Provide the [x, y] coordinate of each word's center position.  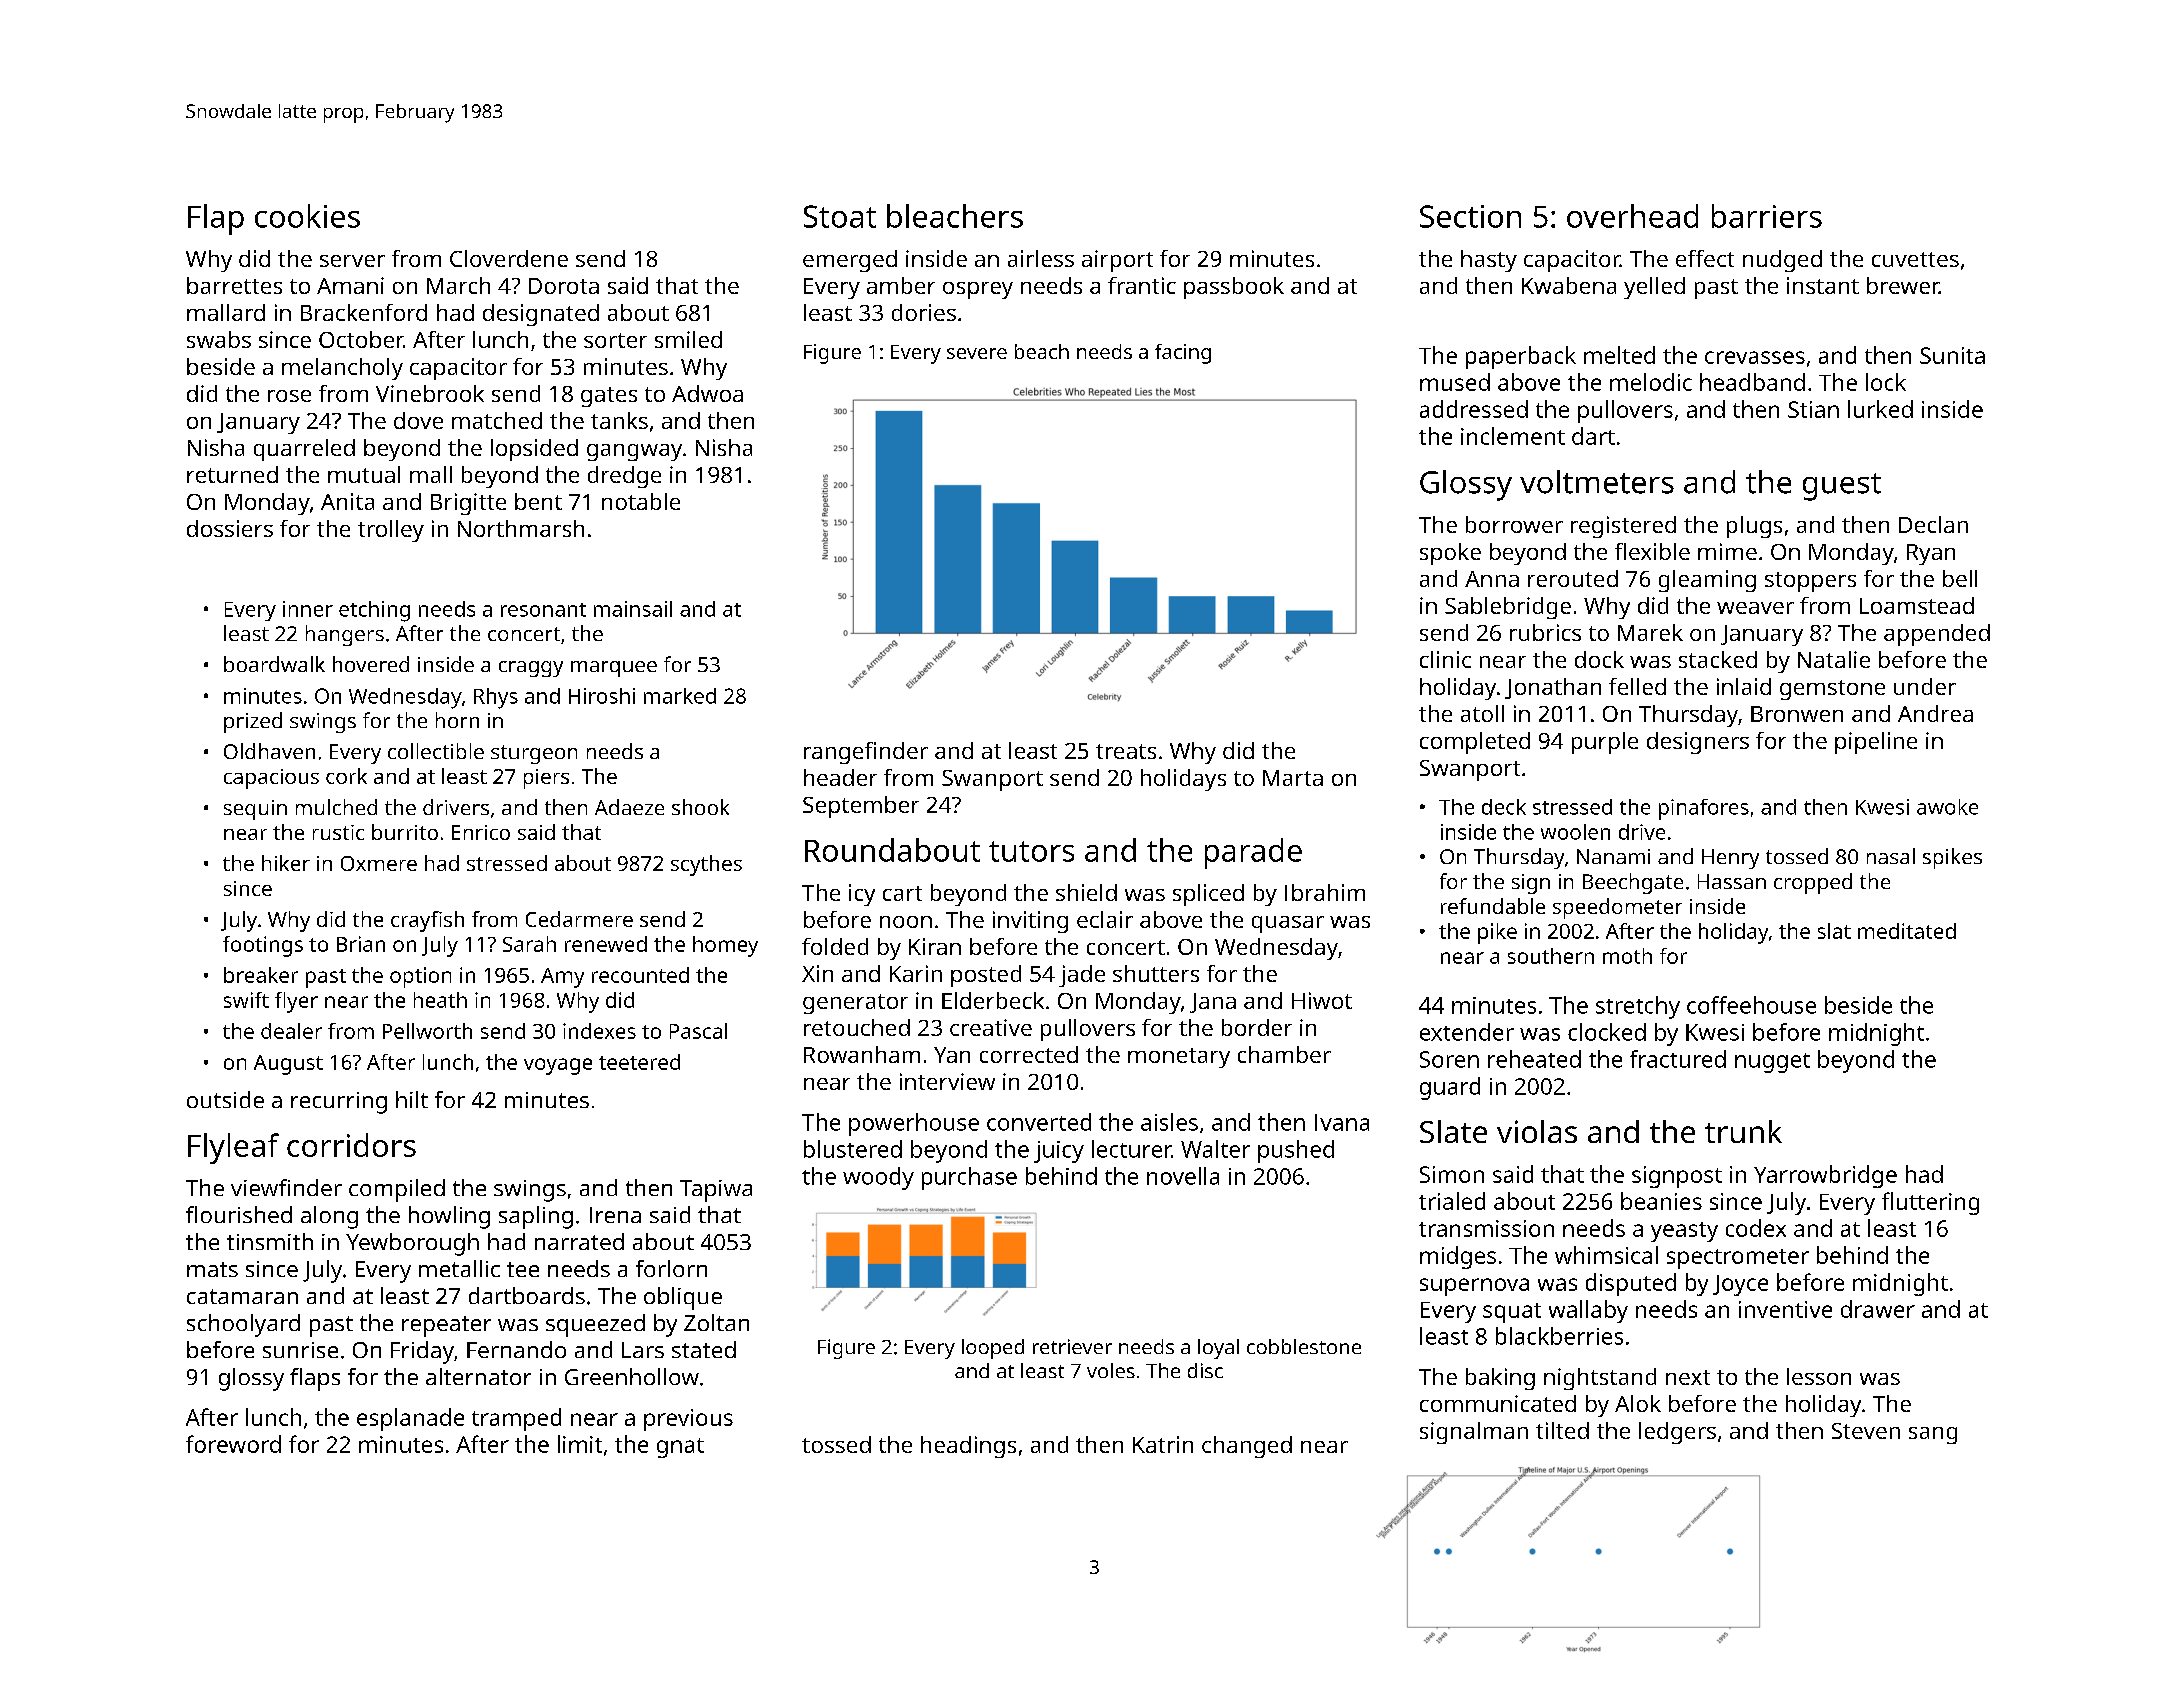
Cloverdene [509, 258]
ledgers [1677, 1433]
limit [580, 1444]
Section [1470, 216]
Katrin [1163, 1444]
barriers [1767, 216]
